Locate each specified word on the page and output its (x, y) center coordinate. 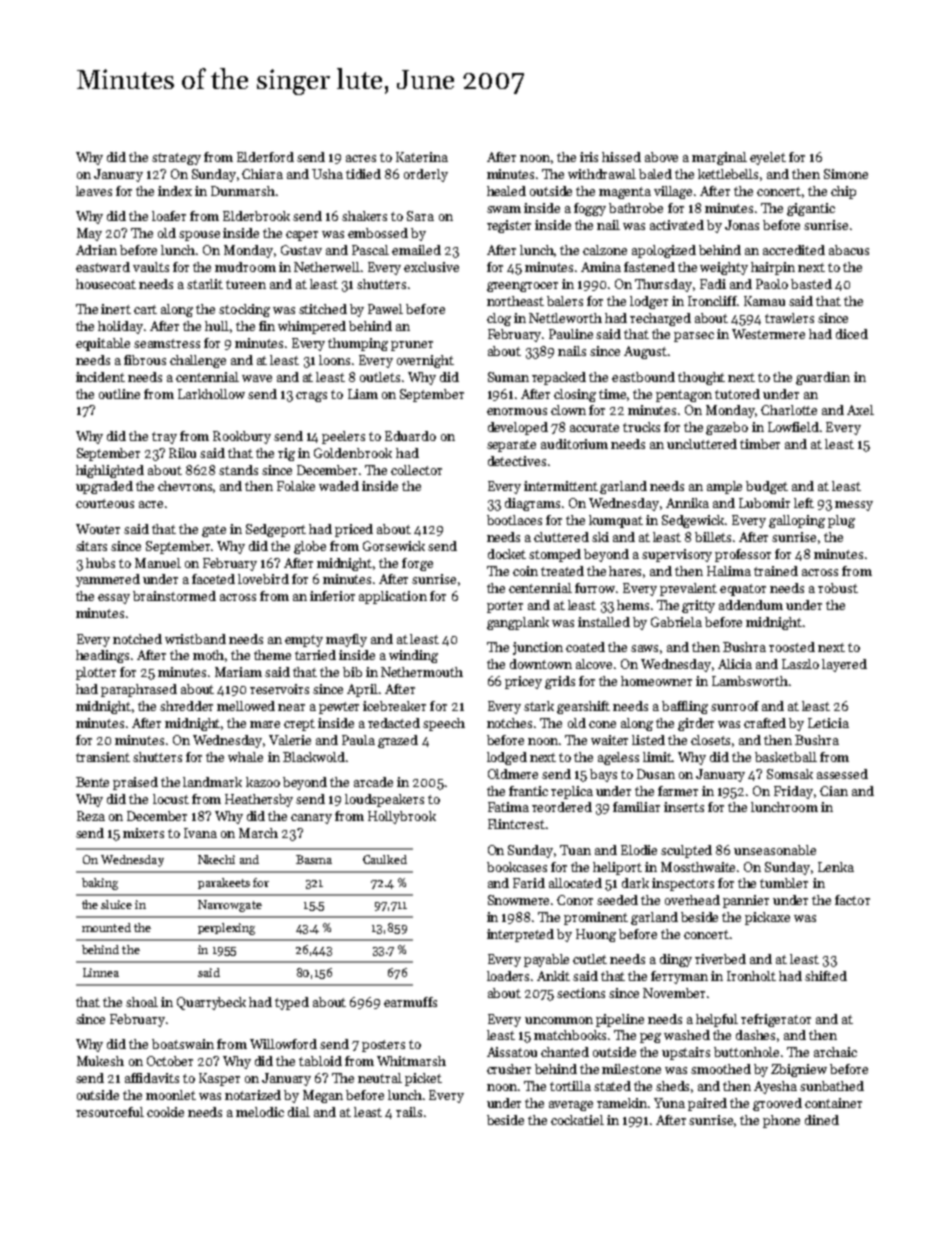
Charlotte (789, 410)
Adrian (96, 250)
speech (444, 724)
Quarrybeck (211, 1003)
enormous (517, 411)
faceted (213, 579)
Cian (834, 791)
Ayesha (775, 1087)
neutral (380, 1078)
